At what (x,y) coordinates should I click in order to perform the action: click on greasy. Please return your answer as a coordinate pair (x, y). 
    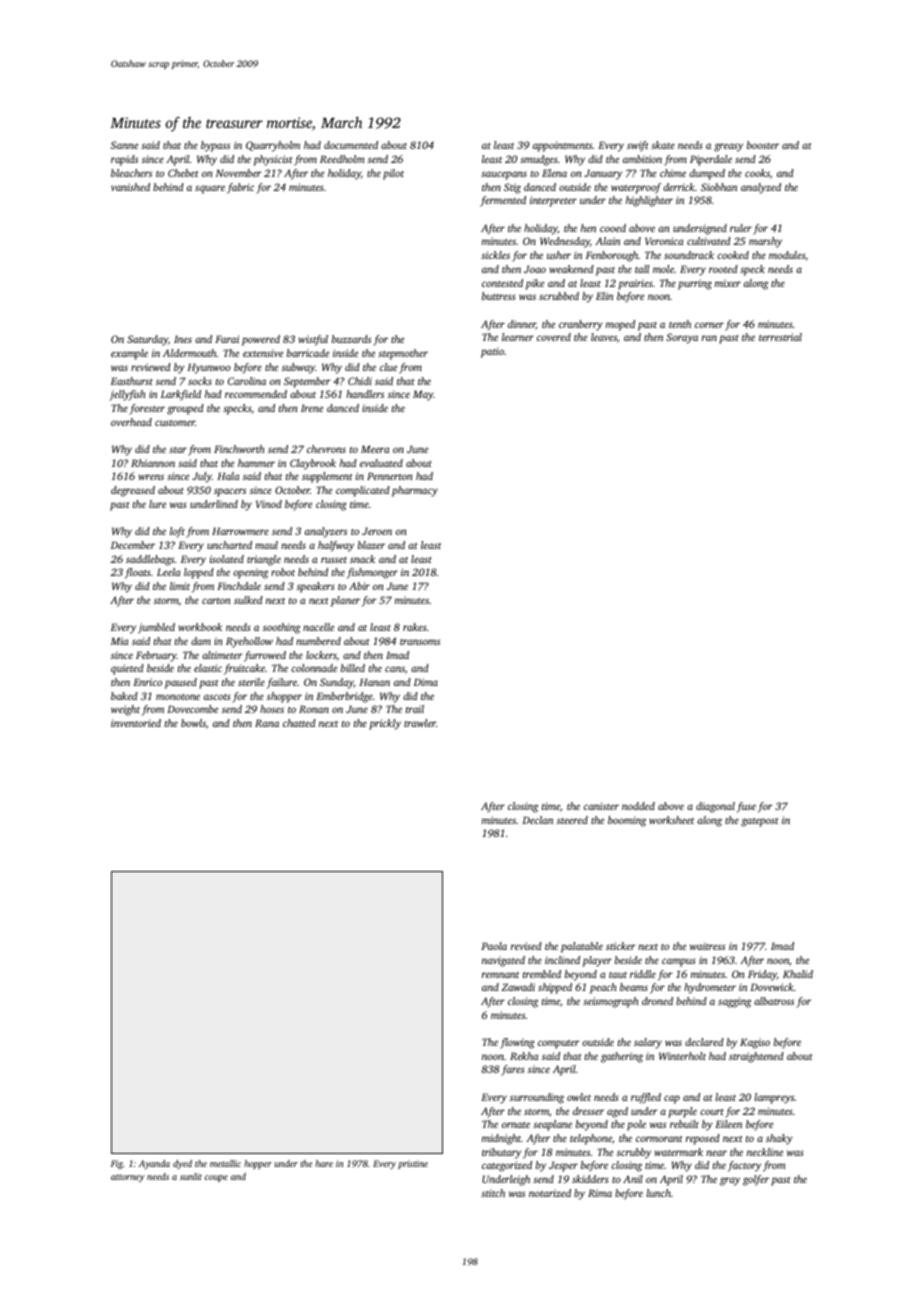
    Looking at the image, I should click on (728, 147).
